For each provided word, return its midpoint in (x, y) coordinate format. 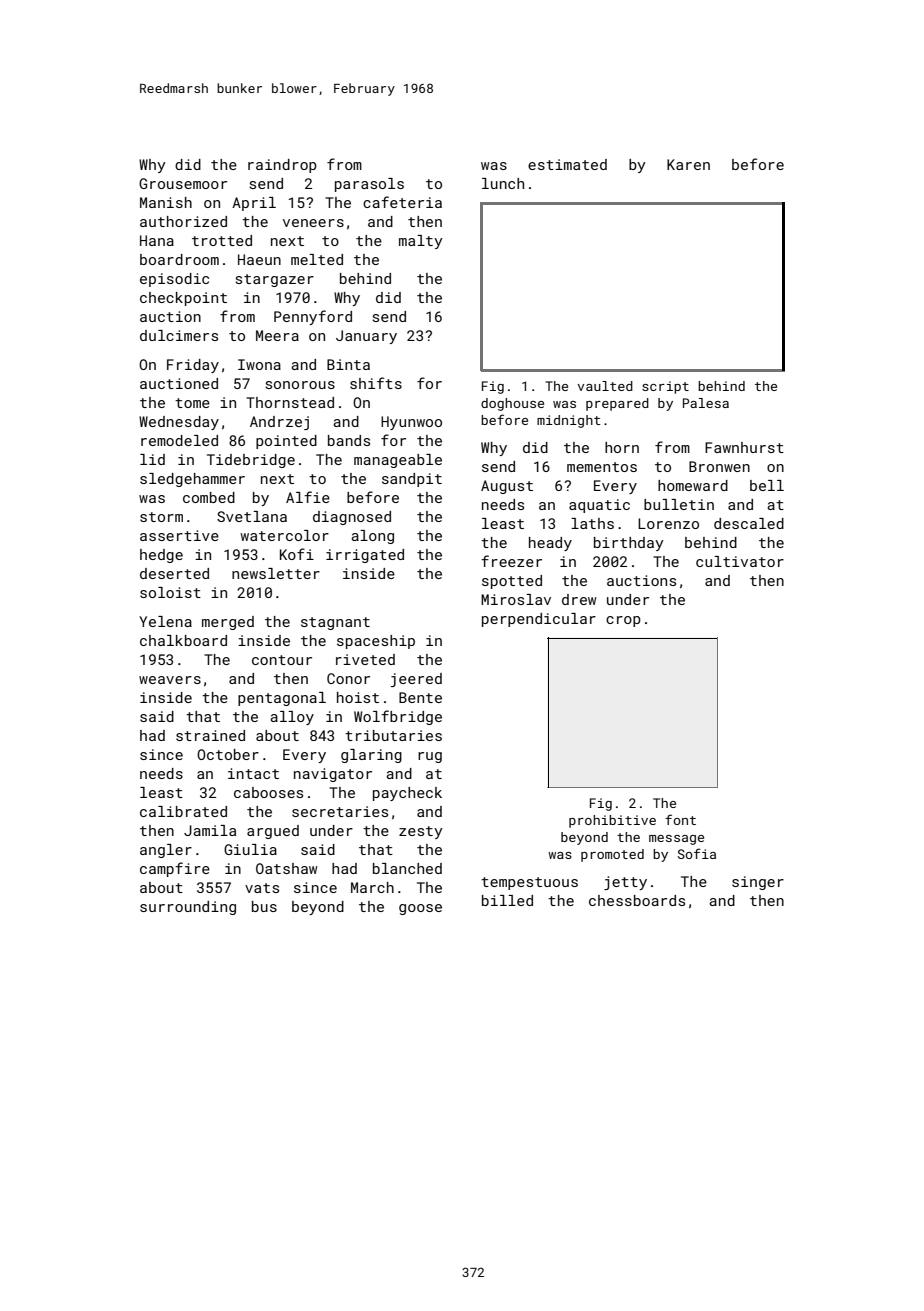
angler (166, 851)
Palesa (706, 403)
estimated (567, 164)
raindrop (282, 166)
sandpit (412, 480)
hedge (161, 556)
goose (420, 909)
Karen (688, 164)
